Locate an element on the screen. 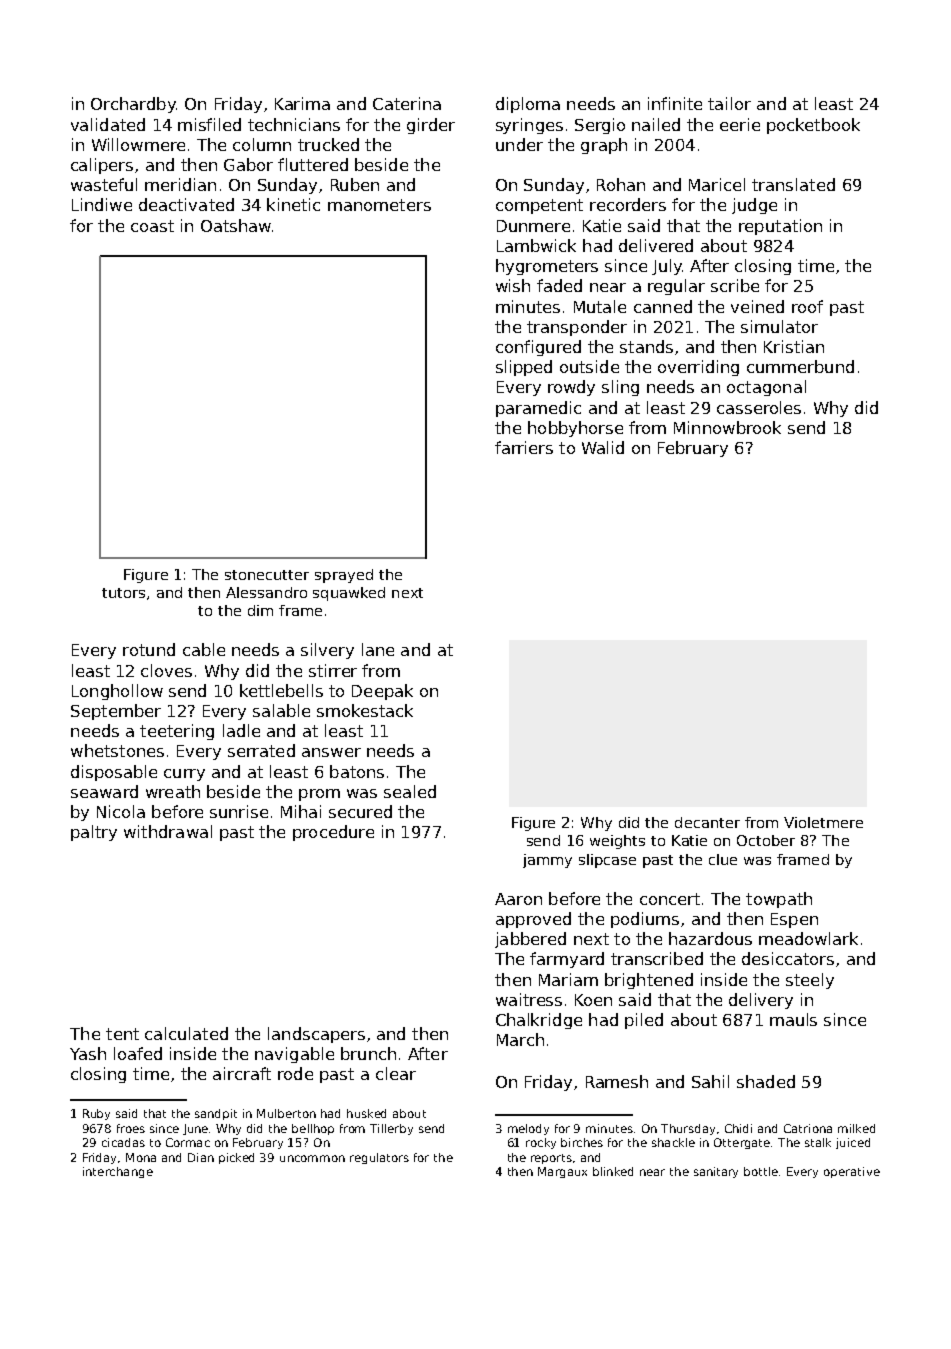 The height and width of the screenshot is (1349, 951). recorders is located at coordinates (628, 204).
